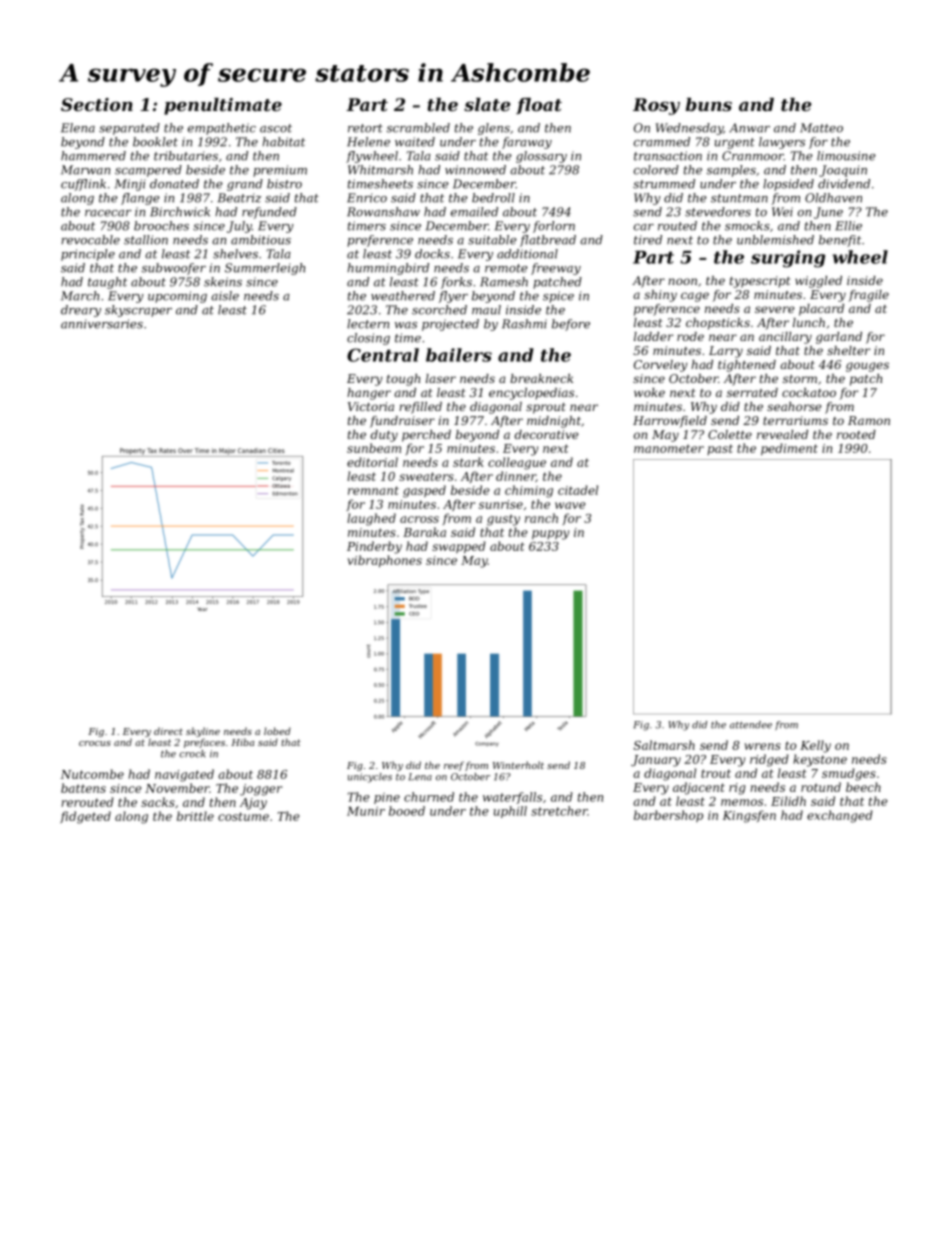 The width and height of the image is (952, 1233). I want to click on attendee, so click(751, 725).
